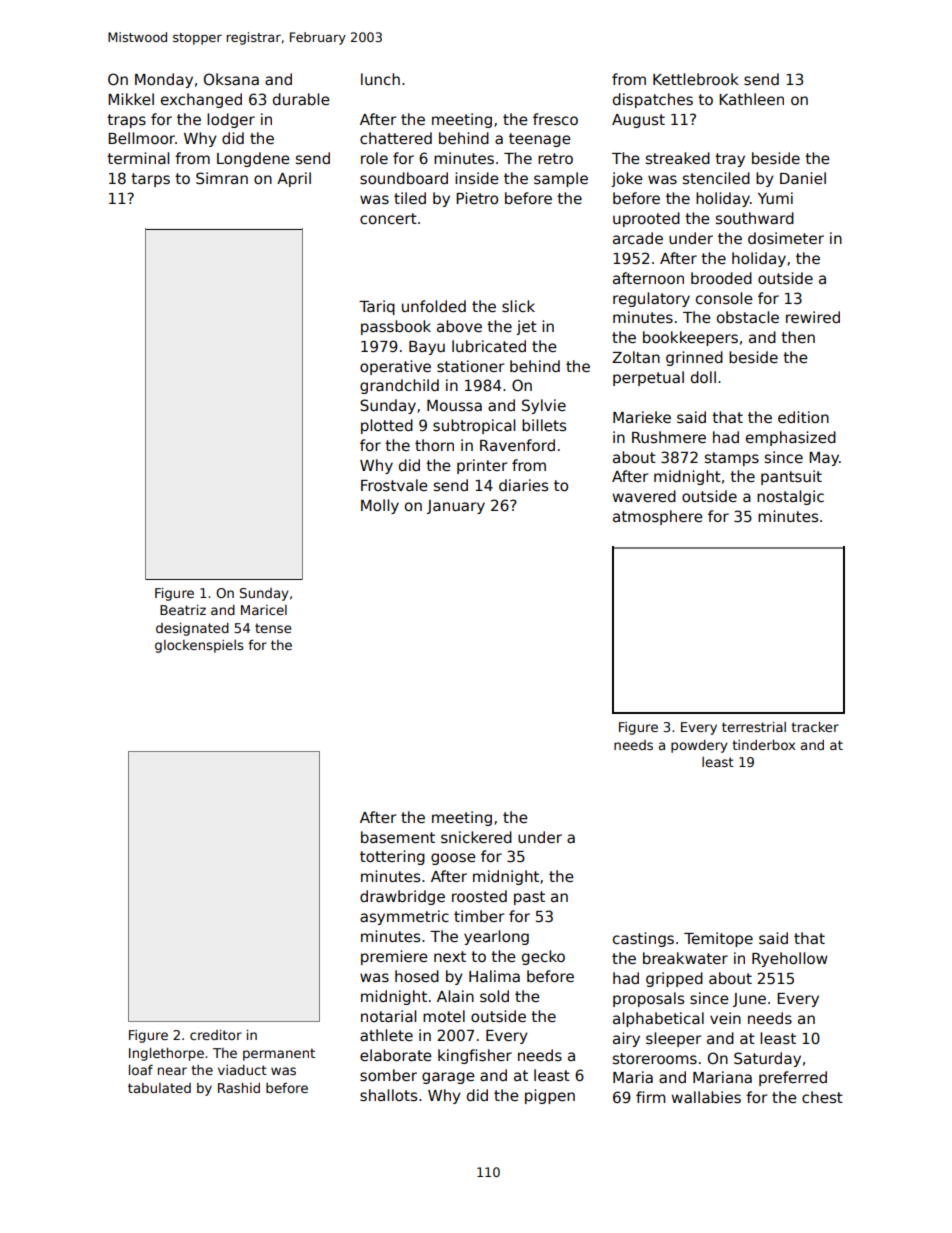 Image resolution: width=952 pixels, height=1233 pixels. I want to click on loaf, so click(141, 1069).
